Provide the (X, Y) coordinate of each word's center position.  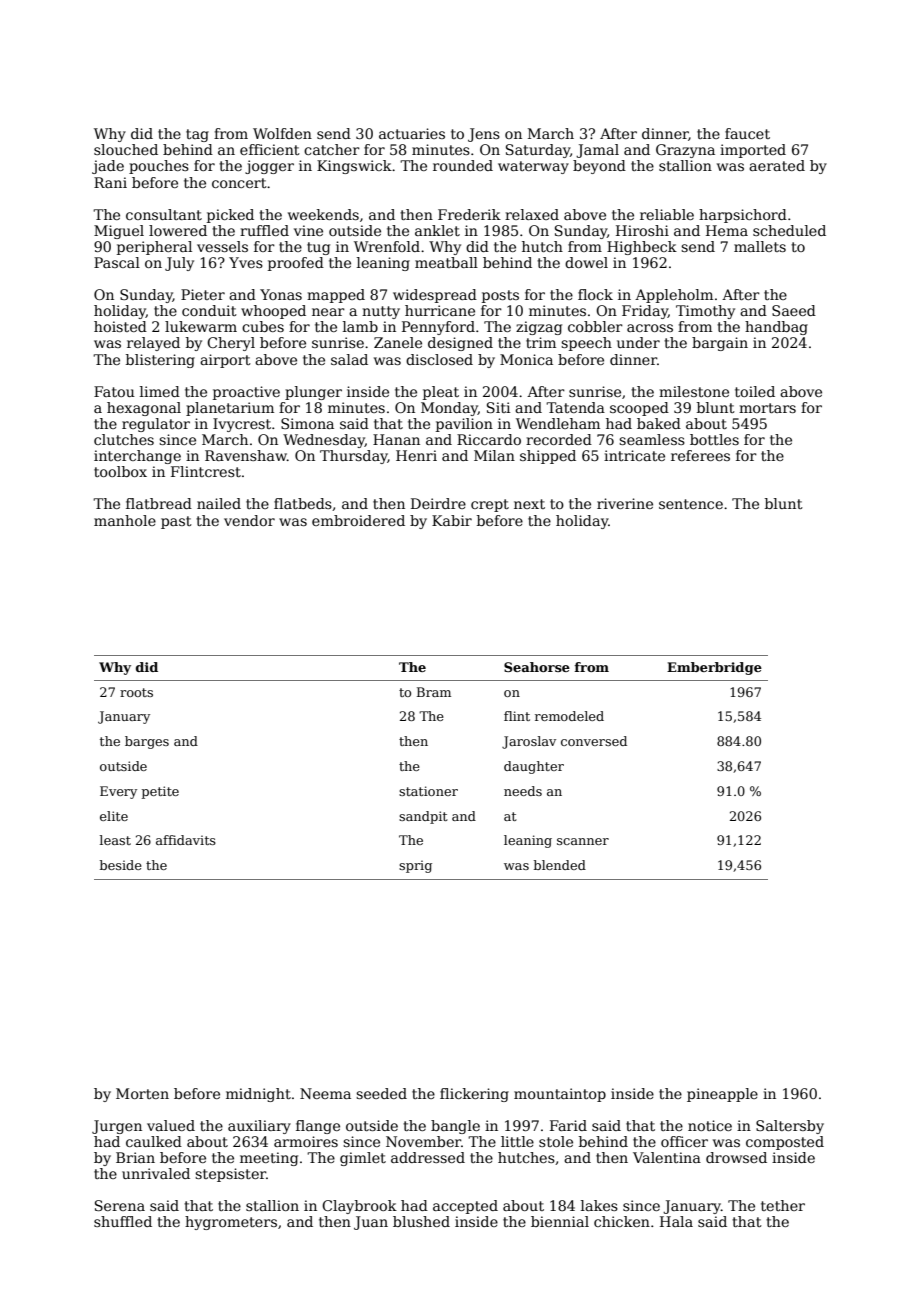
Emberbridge (714, 668)
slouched (126, 149)
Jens (484, 135)
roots (136, 692)
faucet (747, 133)
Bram (434, 692)
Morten (142, 1093)
